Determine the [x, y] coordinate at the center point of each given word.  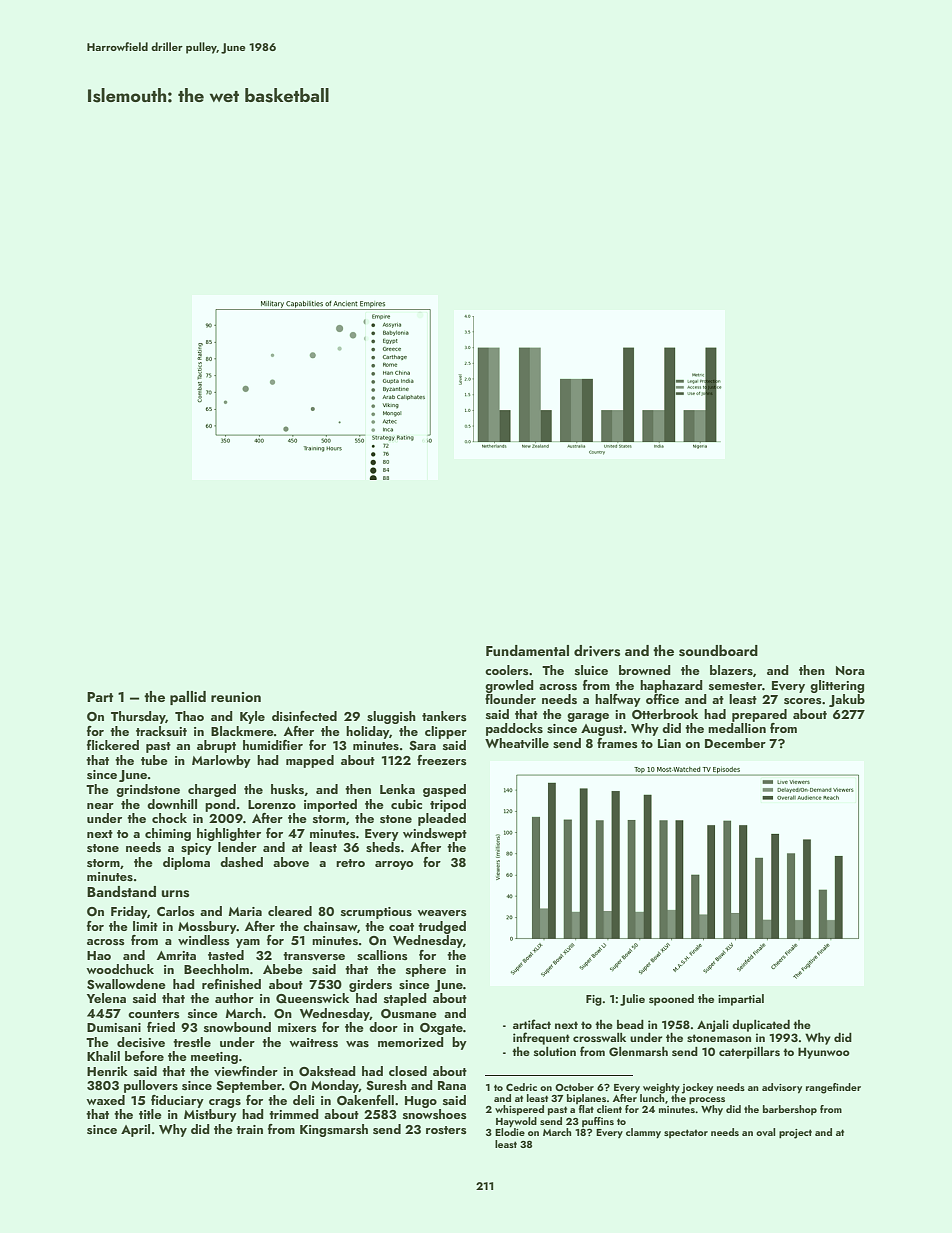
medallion [737, 728]
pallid [188, 698]
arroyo [394, 865]
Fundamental [527, 650]
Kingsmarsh [334, 1130]
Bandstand [121, 892]
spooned [671, 1000]
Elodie [510, 1132]
